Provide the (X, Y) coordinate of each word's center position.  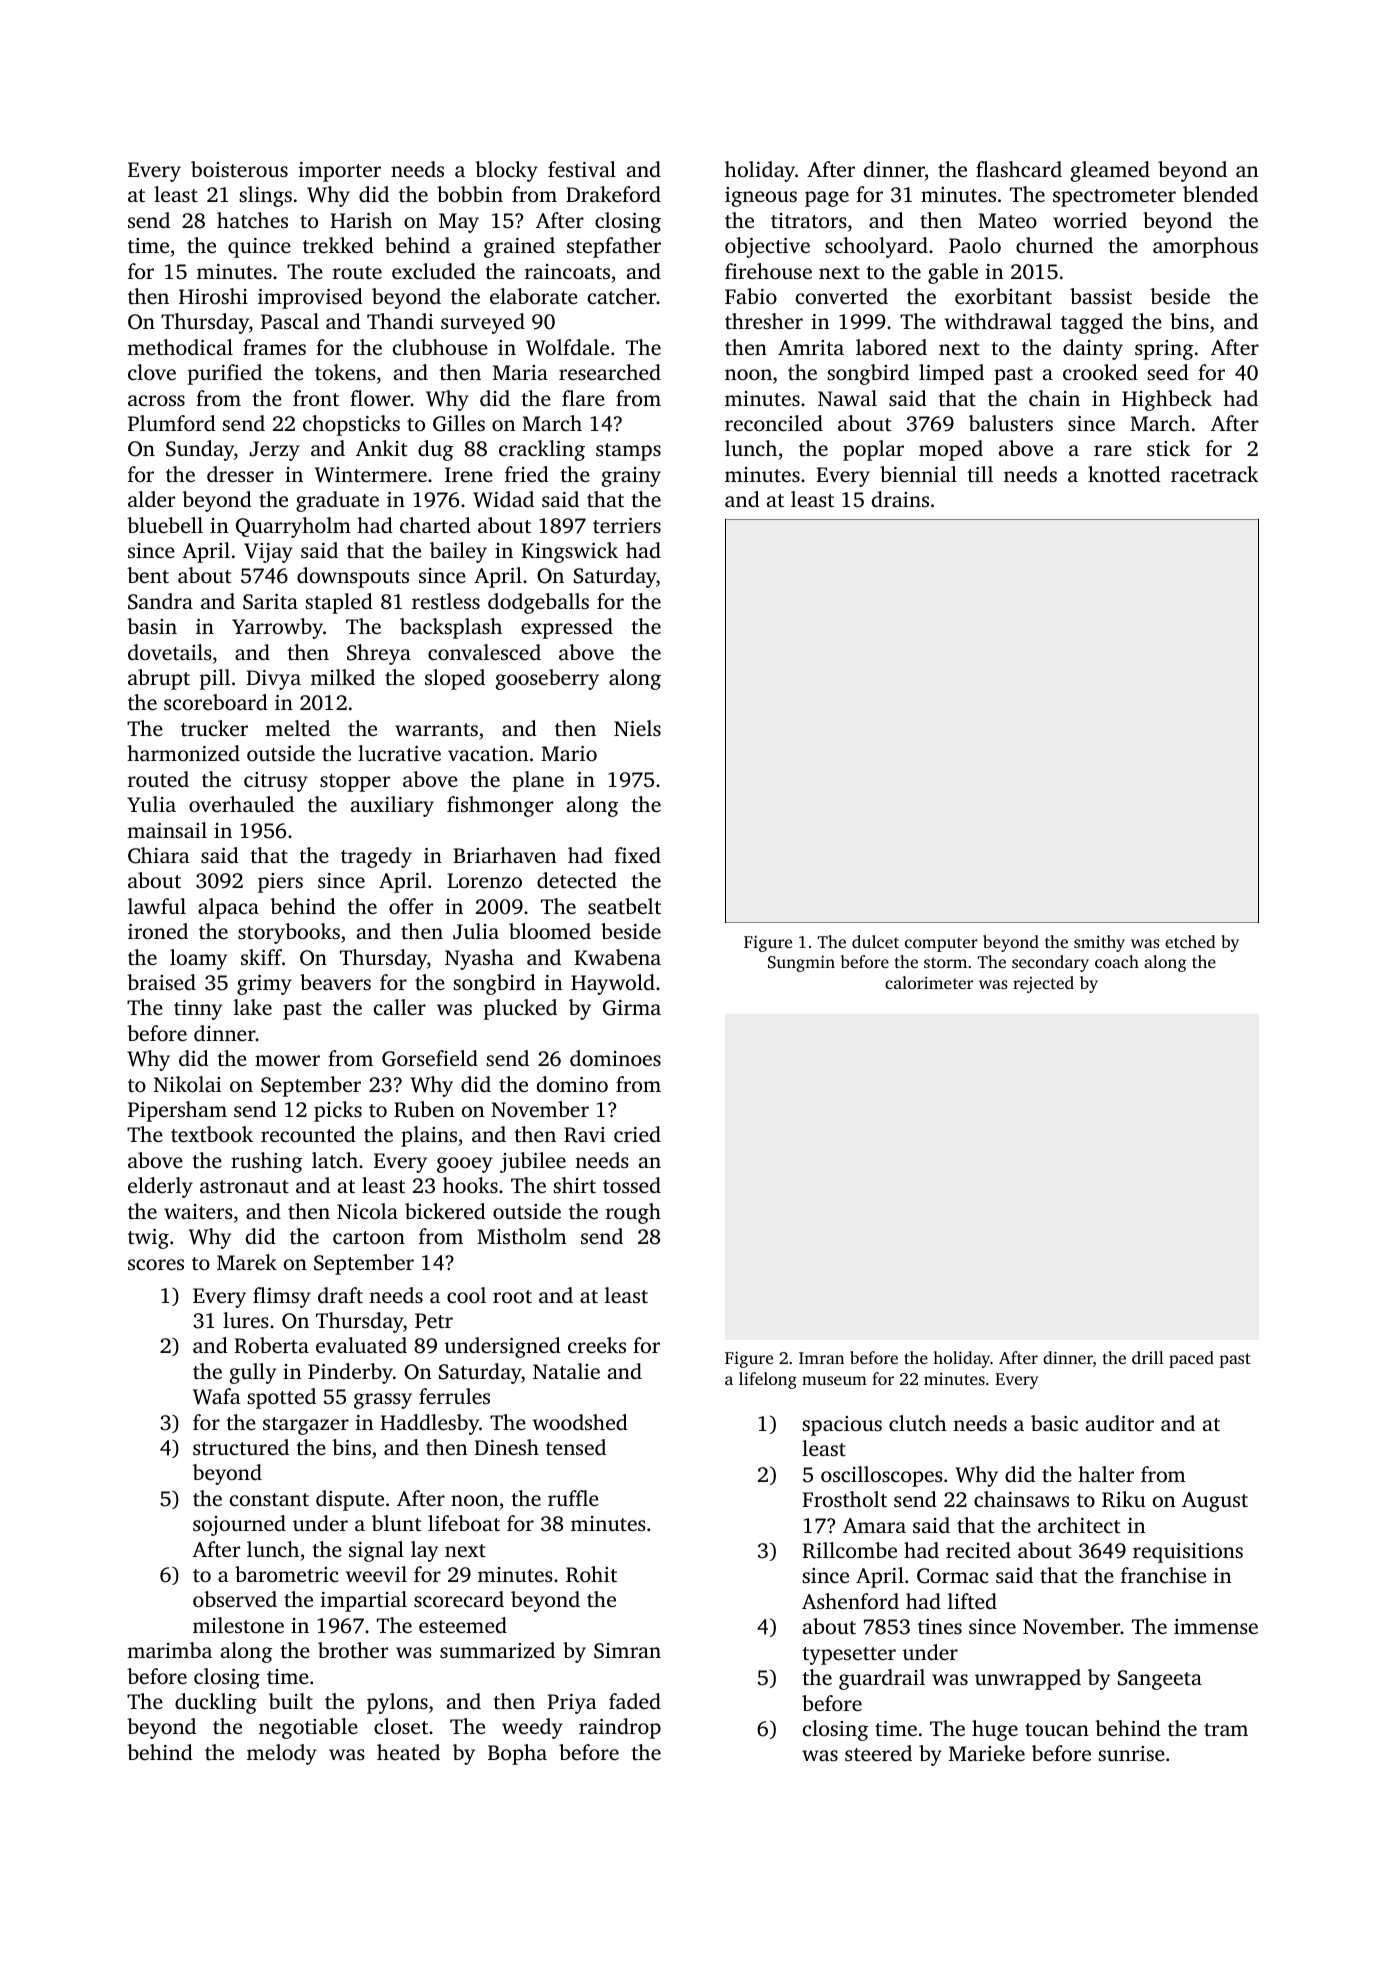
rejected (1043, 984)
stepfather (614, 247)
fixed (638, 855)
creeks (597, 1345)
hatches (252, 220)
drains (900, 499)
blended (1220, 194)
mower (287, 1060)
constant (269, 1499)
